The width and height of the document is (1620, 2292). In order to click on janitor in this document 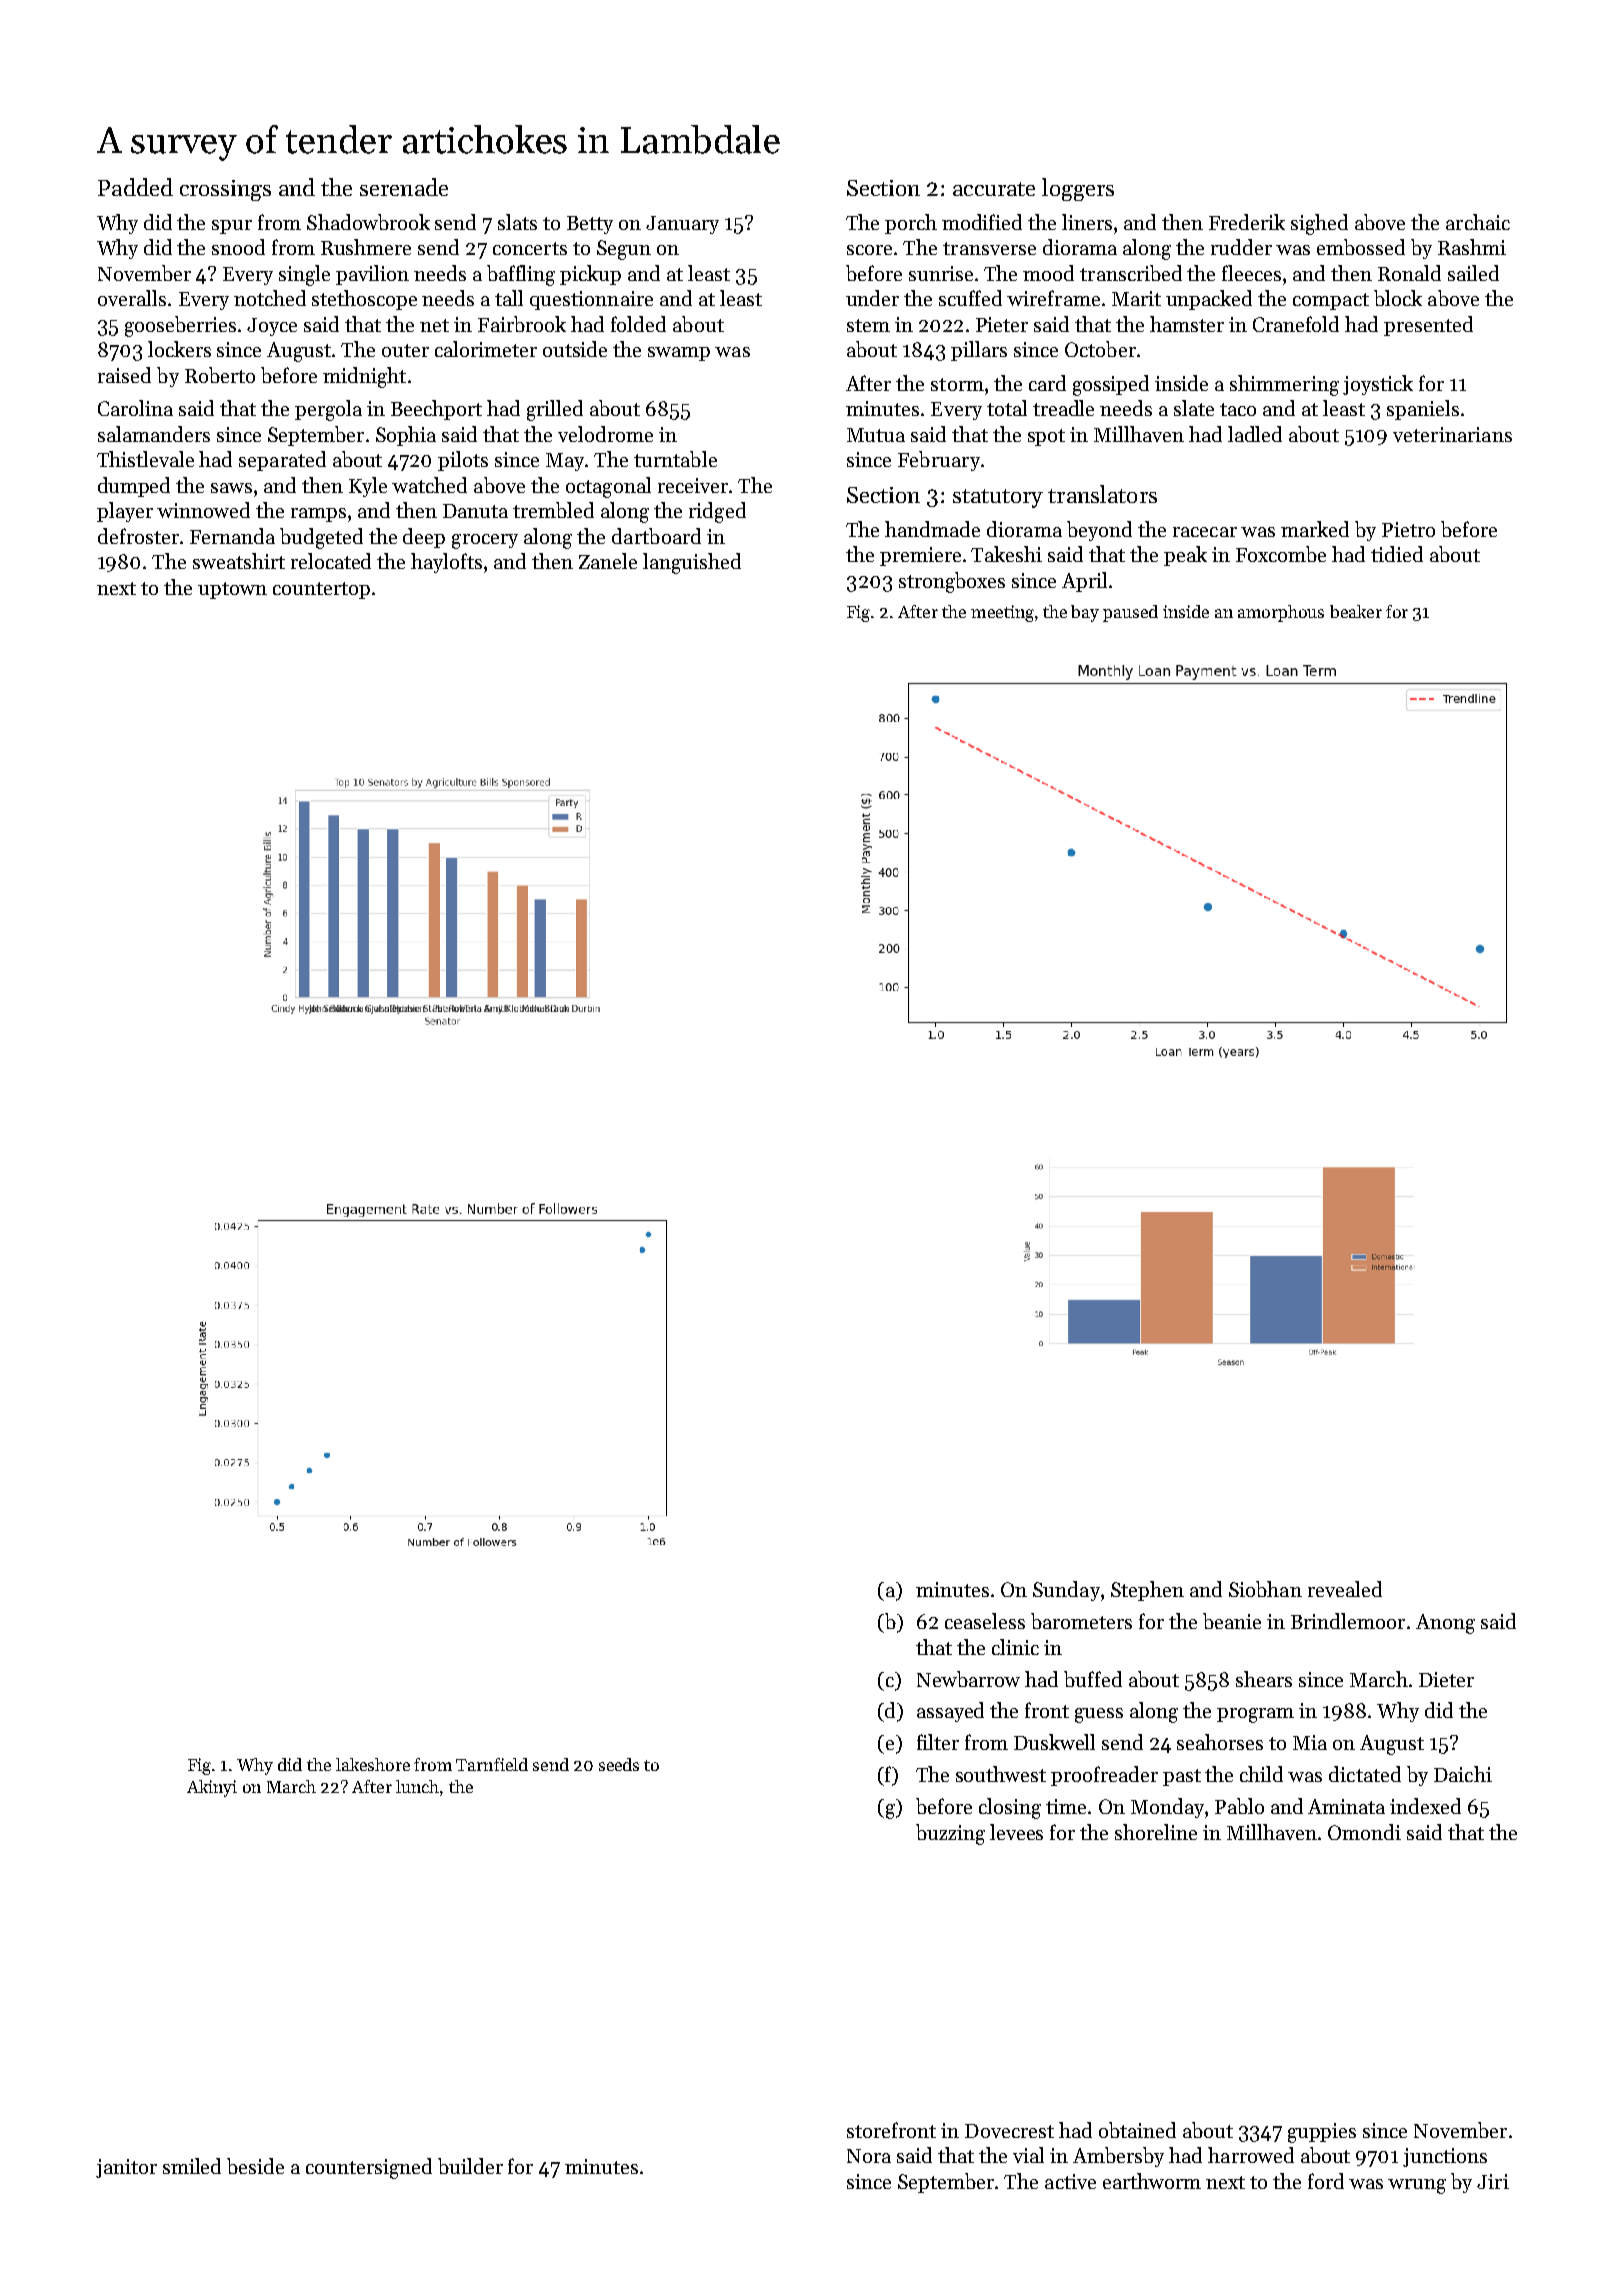, I will do `click(126, 2168)`.
